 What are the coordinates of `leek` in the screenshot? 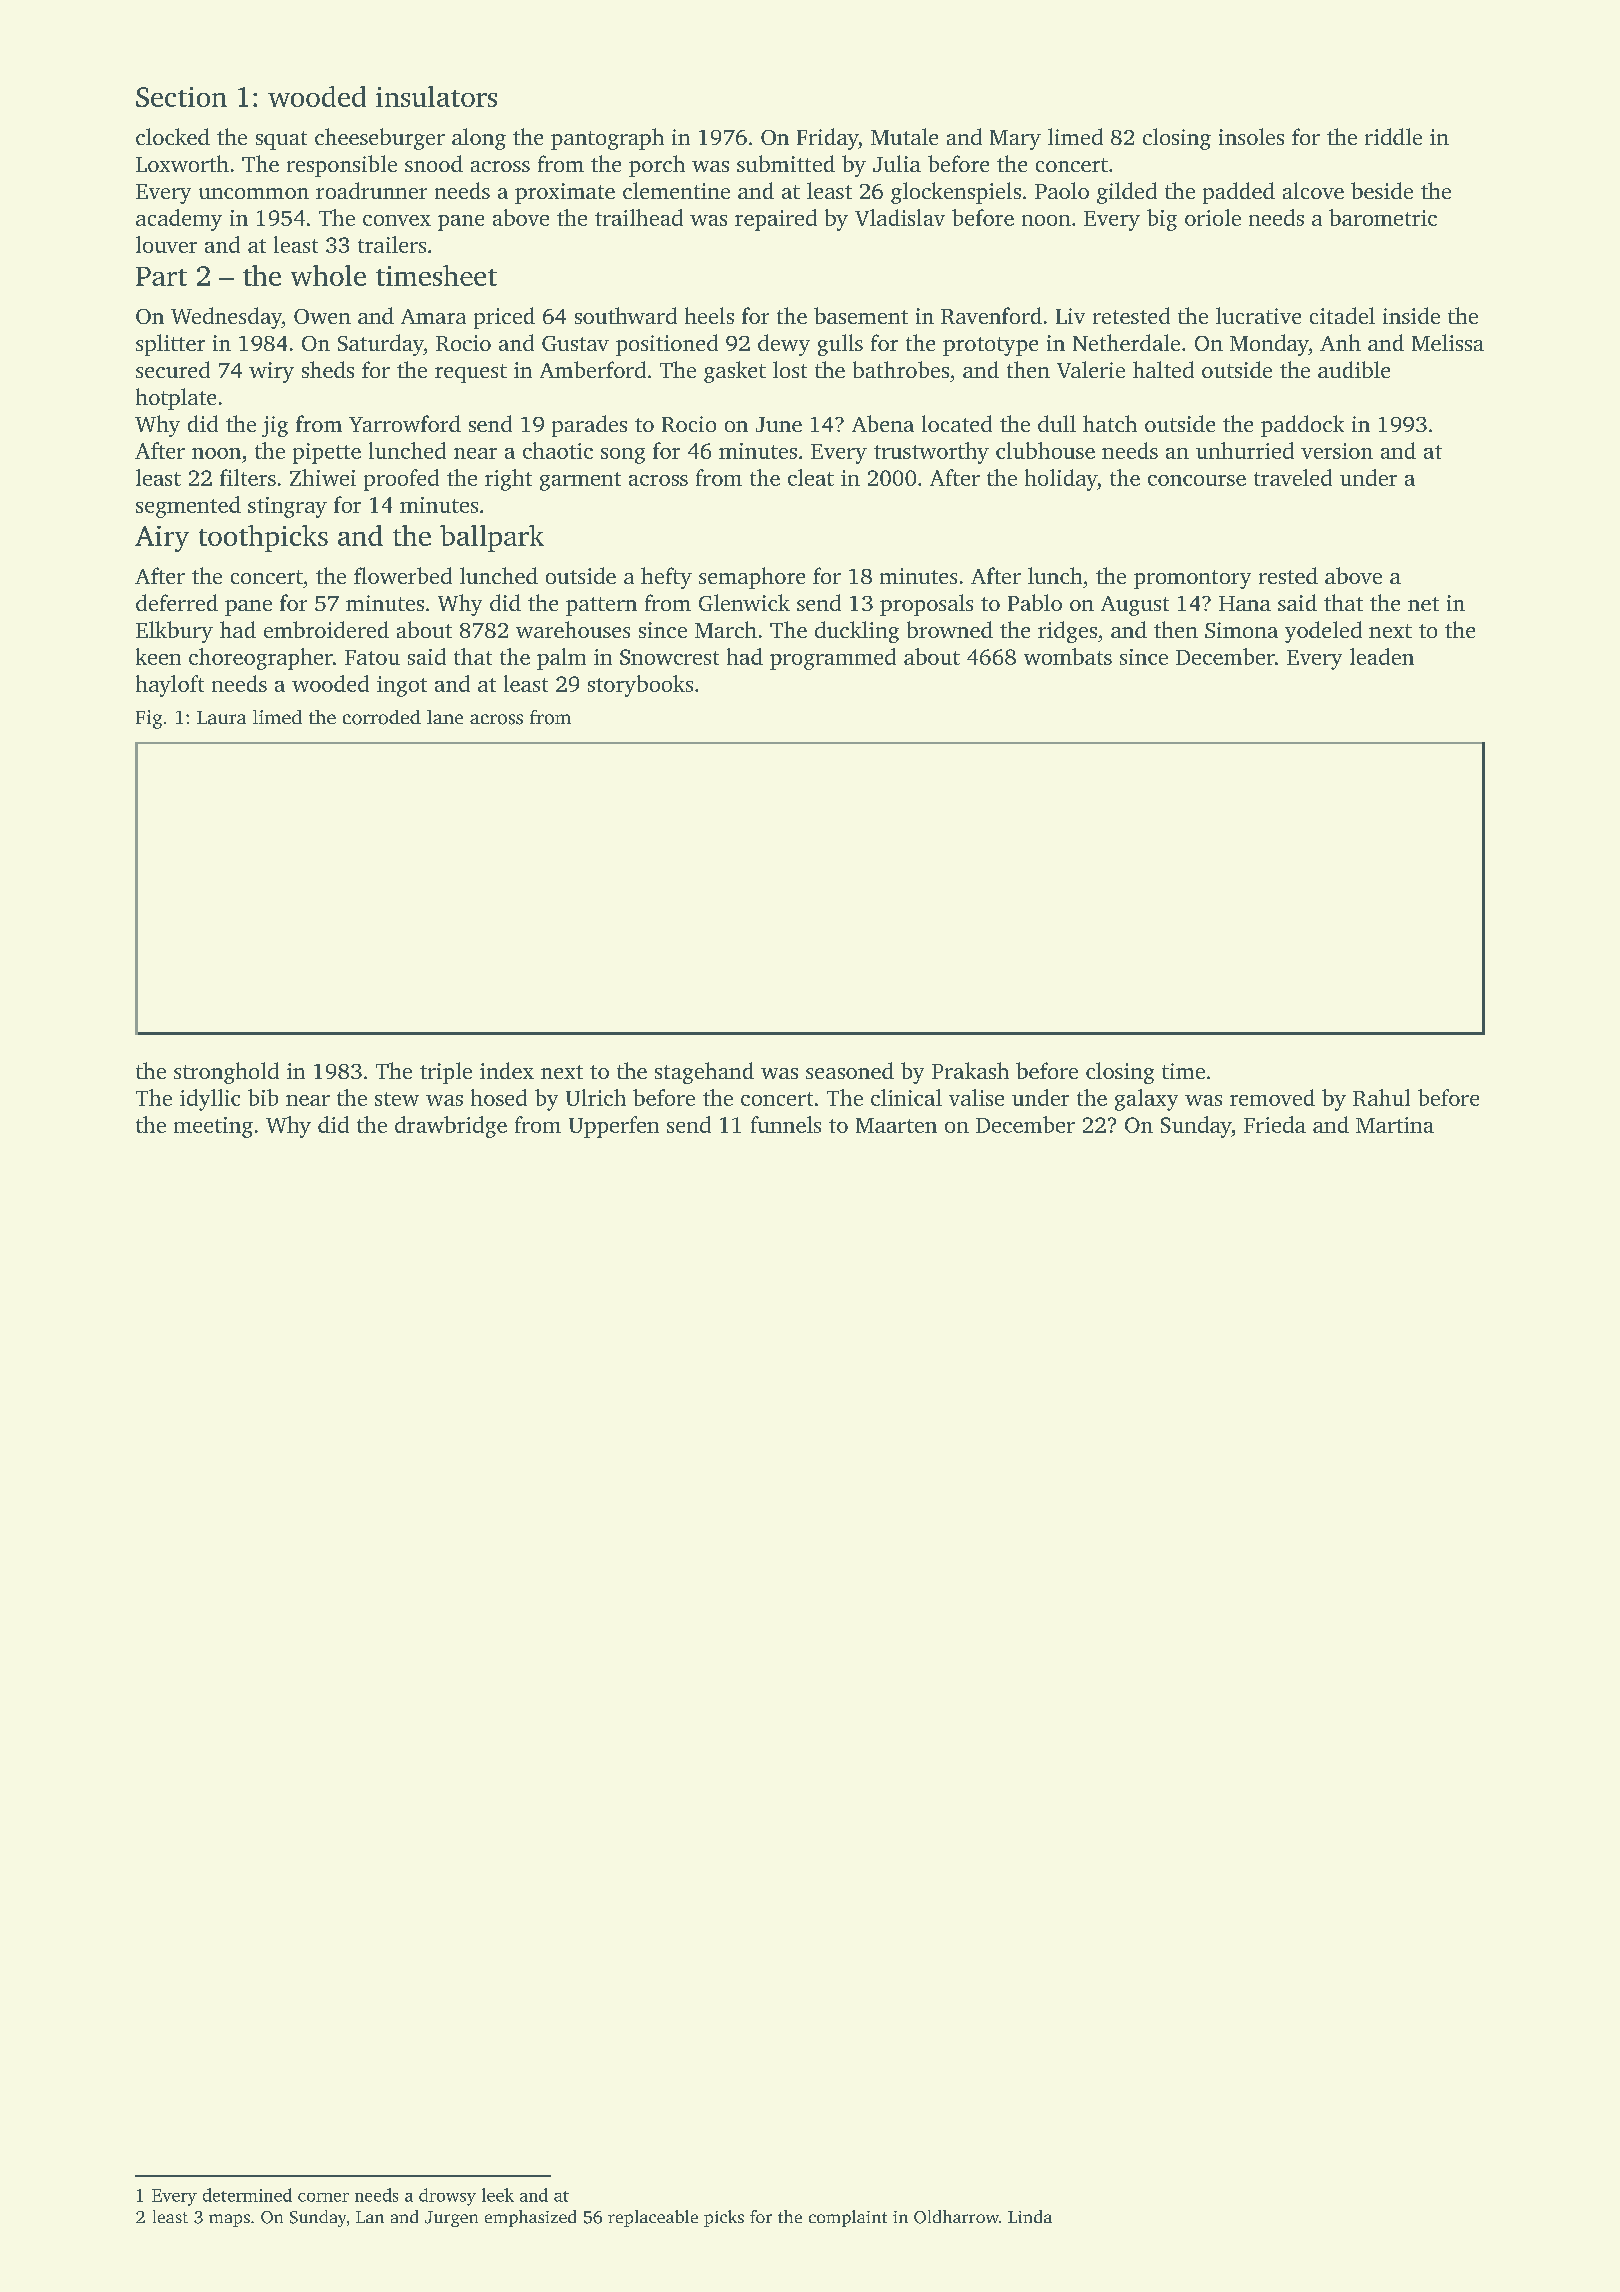 It's located at (498, 2195).
